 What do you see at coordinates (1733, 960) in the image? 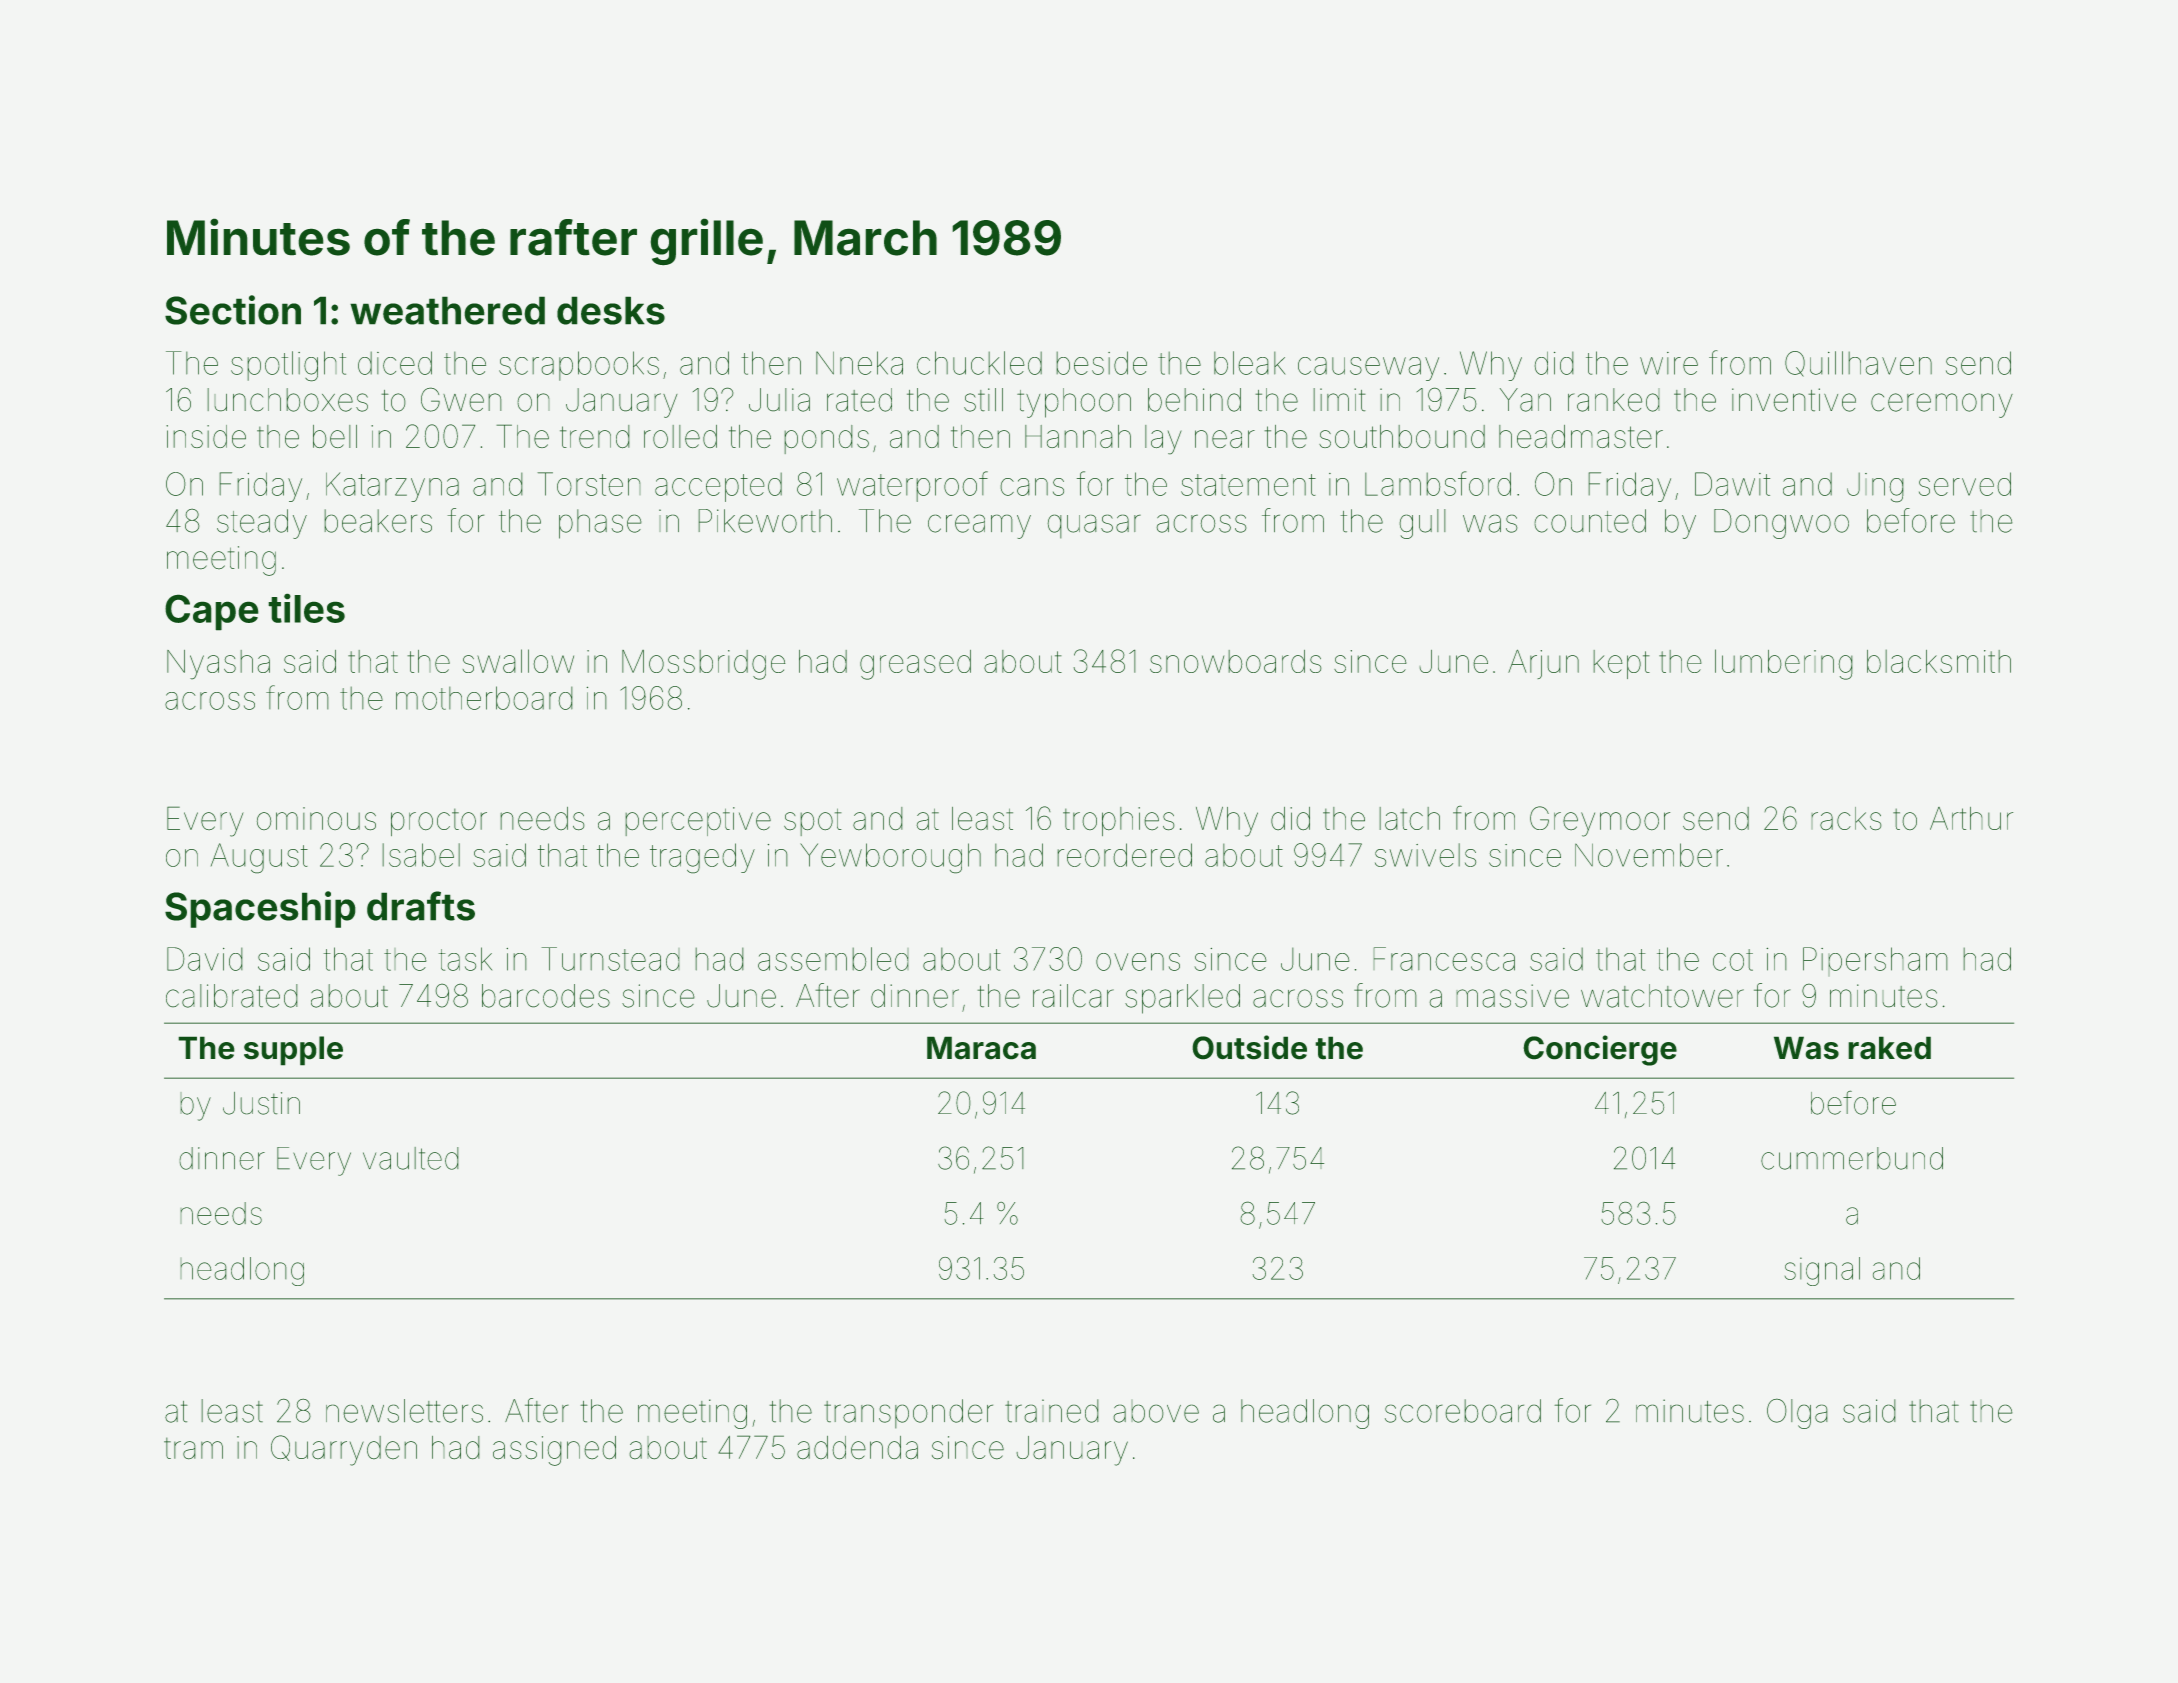
I see `cot` at bounding box center [1733, 960].
